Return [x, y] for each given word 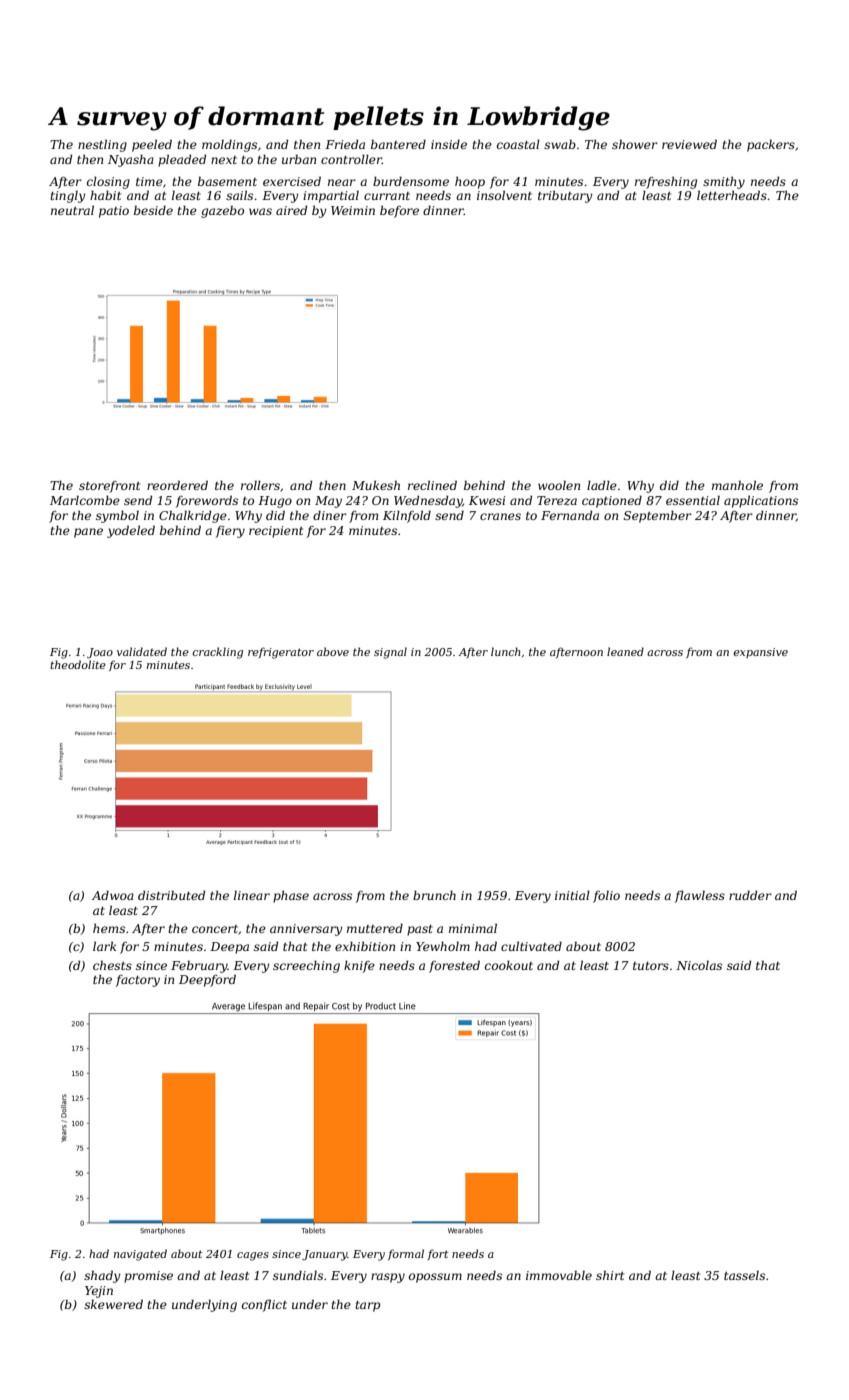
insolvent [504, 195]
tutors [651, 966]
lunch [506, 651]
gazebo [222, 211]
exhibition [365, 946]
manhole [737, 485]
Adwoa [113, 895]
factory [138, 981]
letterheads [732, 195]
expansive [760, 653]
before [399, 212]
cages [253, 1256]
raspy [388, 1278]
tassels [744, 1275]
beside [153, 210]
